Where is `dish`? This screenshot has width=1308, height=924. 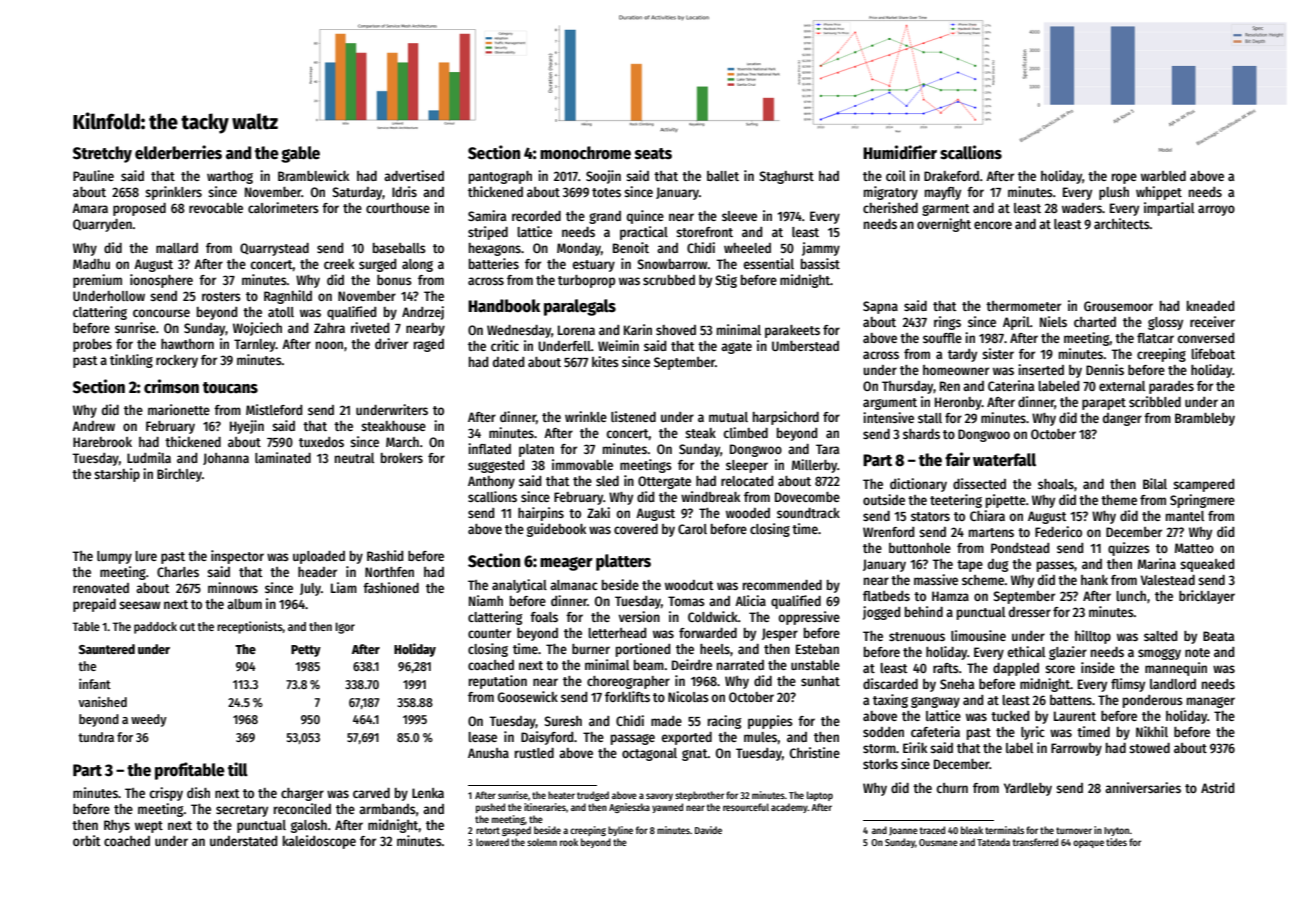
dish is located at coordinates (198, 792).
